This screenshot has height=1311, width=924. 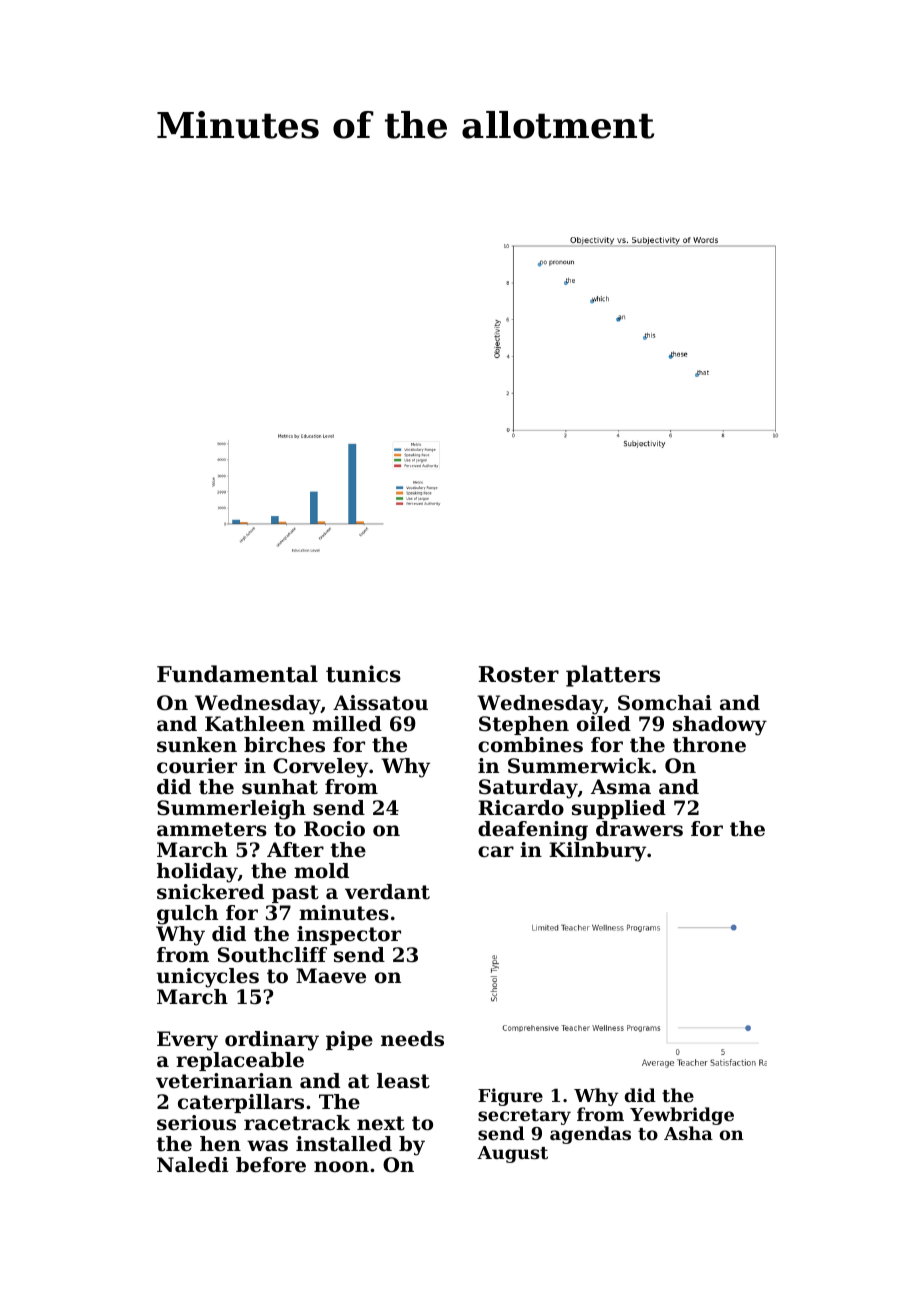 I want to click on Fundamental, so click(x=237, y=674).
